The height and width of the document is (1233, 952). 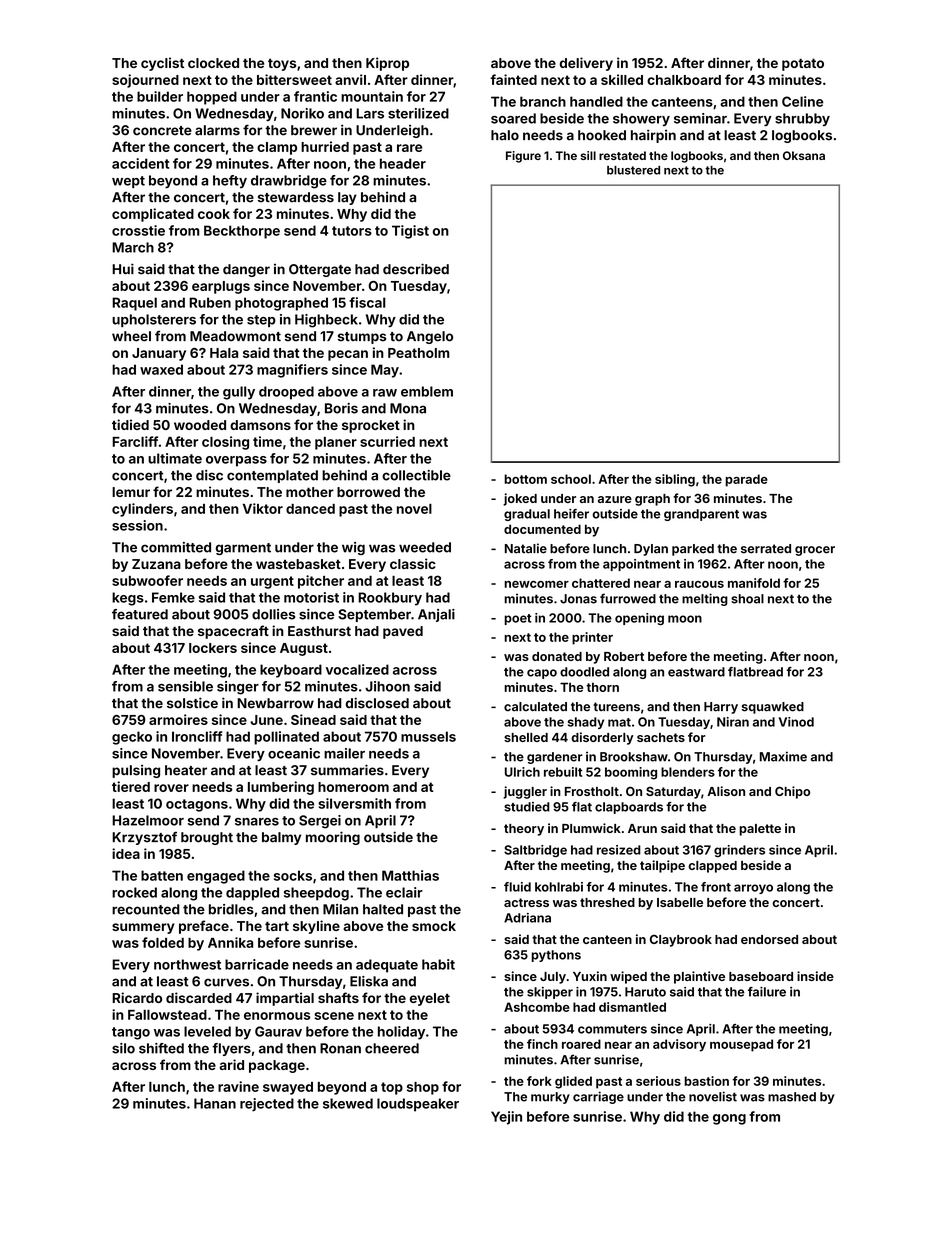 What do you see at coordinates (215, 1103) in the document?
I see `Hanan` at bounding box center [215, 1103].
